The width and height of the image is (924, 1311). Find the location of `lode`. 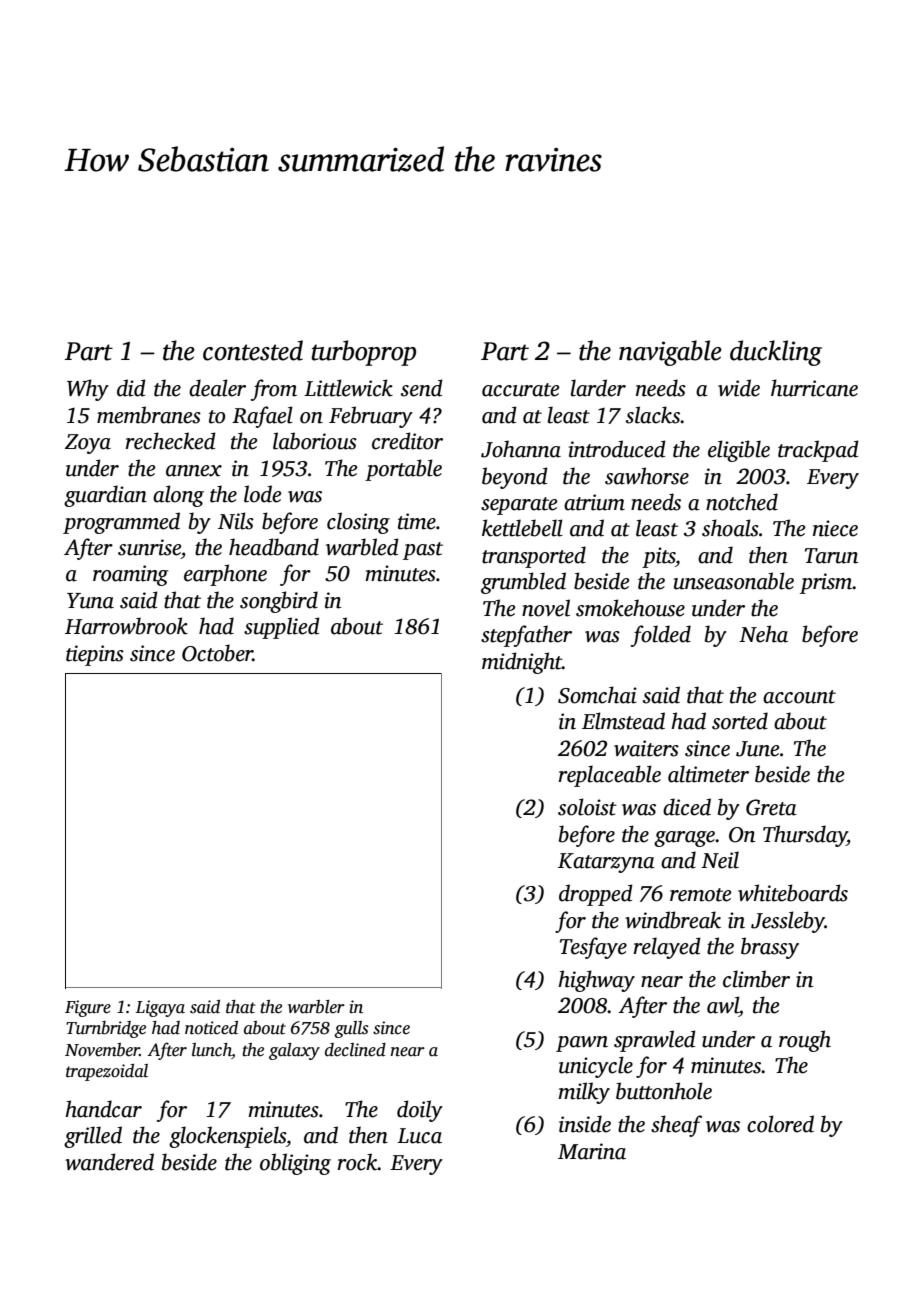

lode is located at coordinates (262, 494).
